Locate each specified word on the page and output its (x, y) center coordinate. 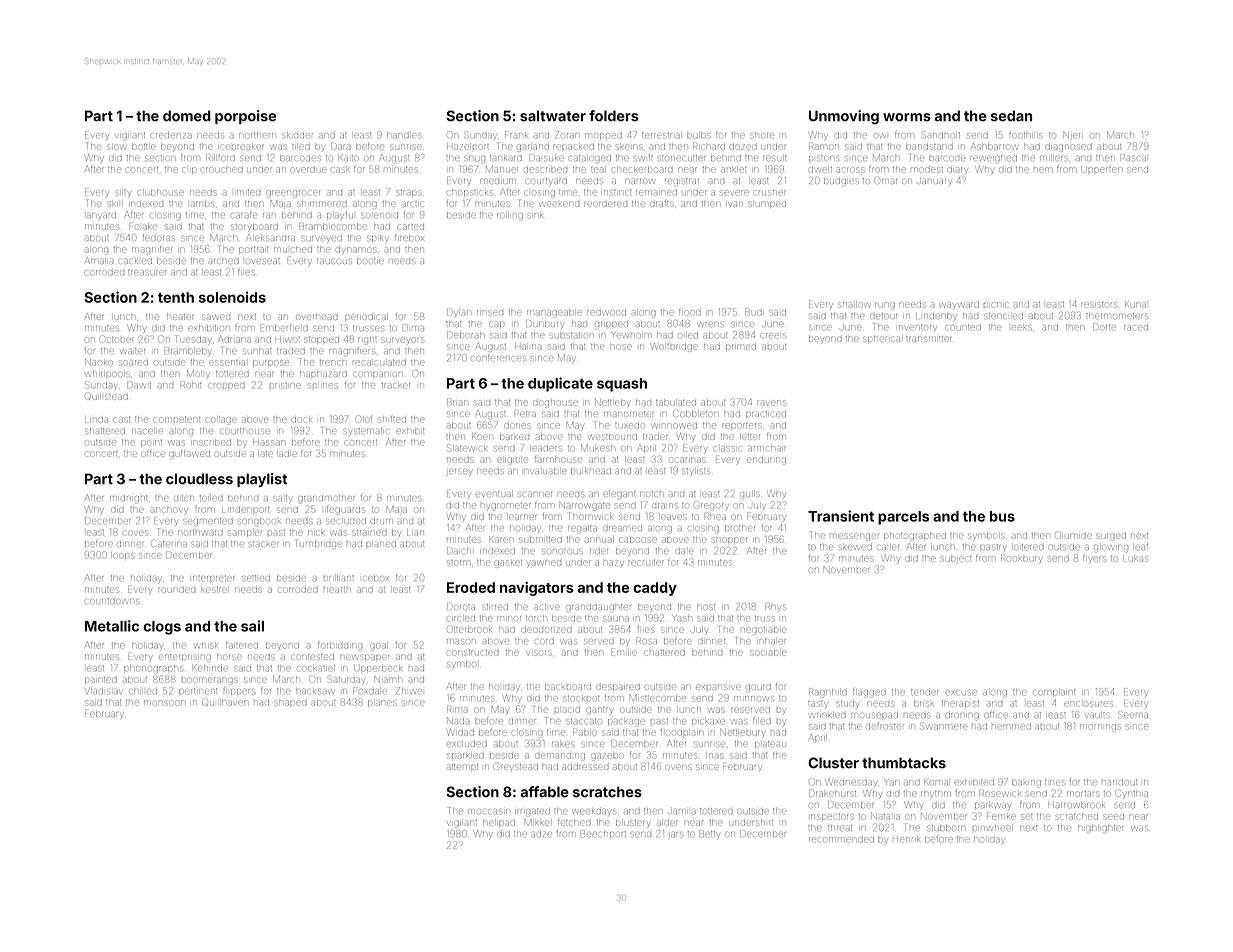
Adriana (235, 339)
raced (1136, 327)
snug (474, 159)
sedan (1011, 116)
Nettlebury (742, 732)
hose (621, 347)
